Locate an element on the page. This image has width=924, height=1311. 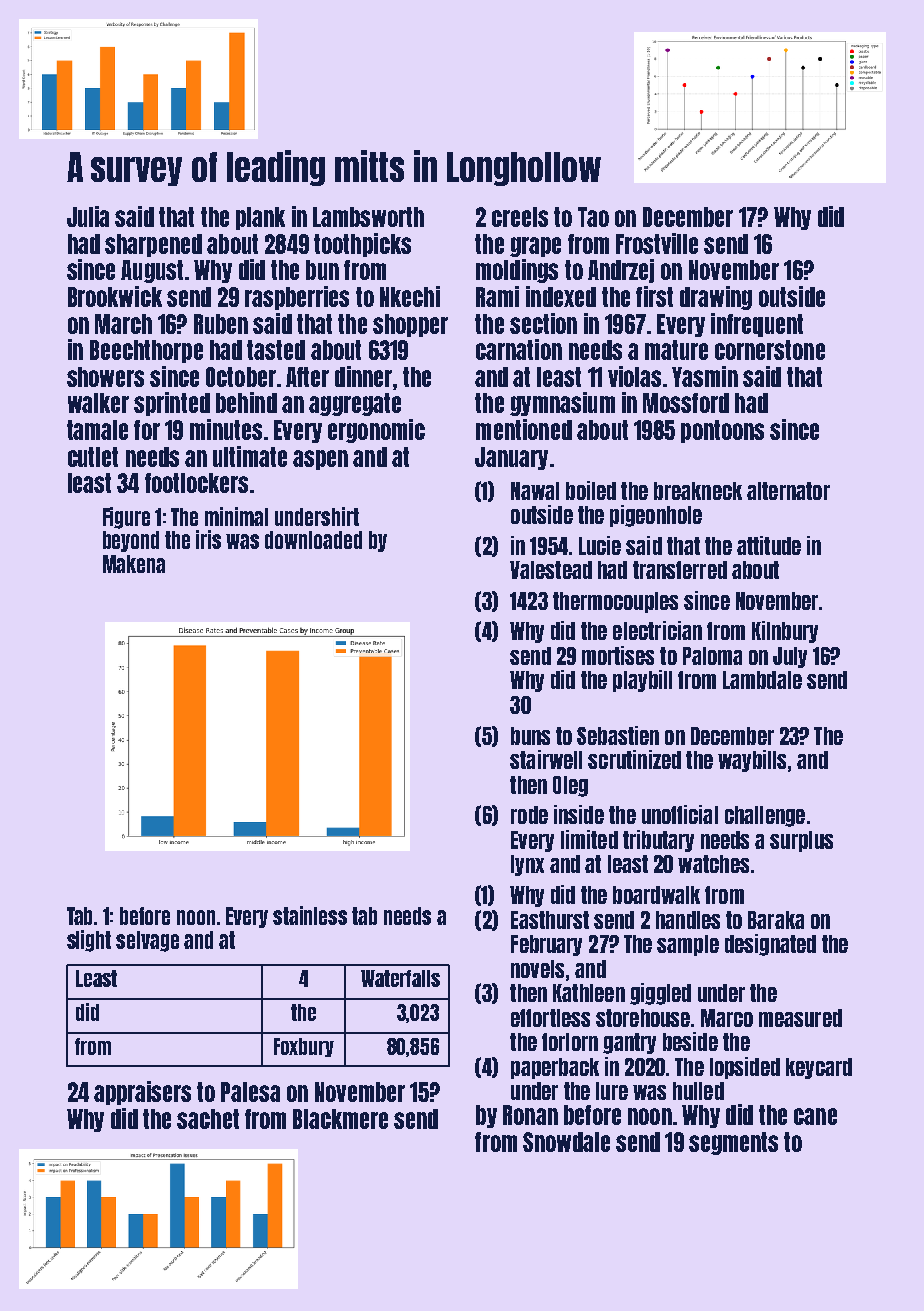
stainless is located at coordinates (310, 915).
